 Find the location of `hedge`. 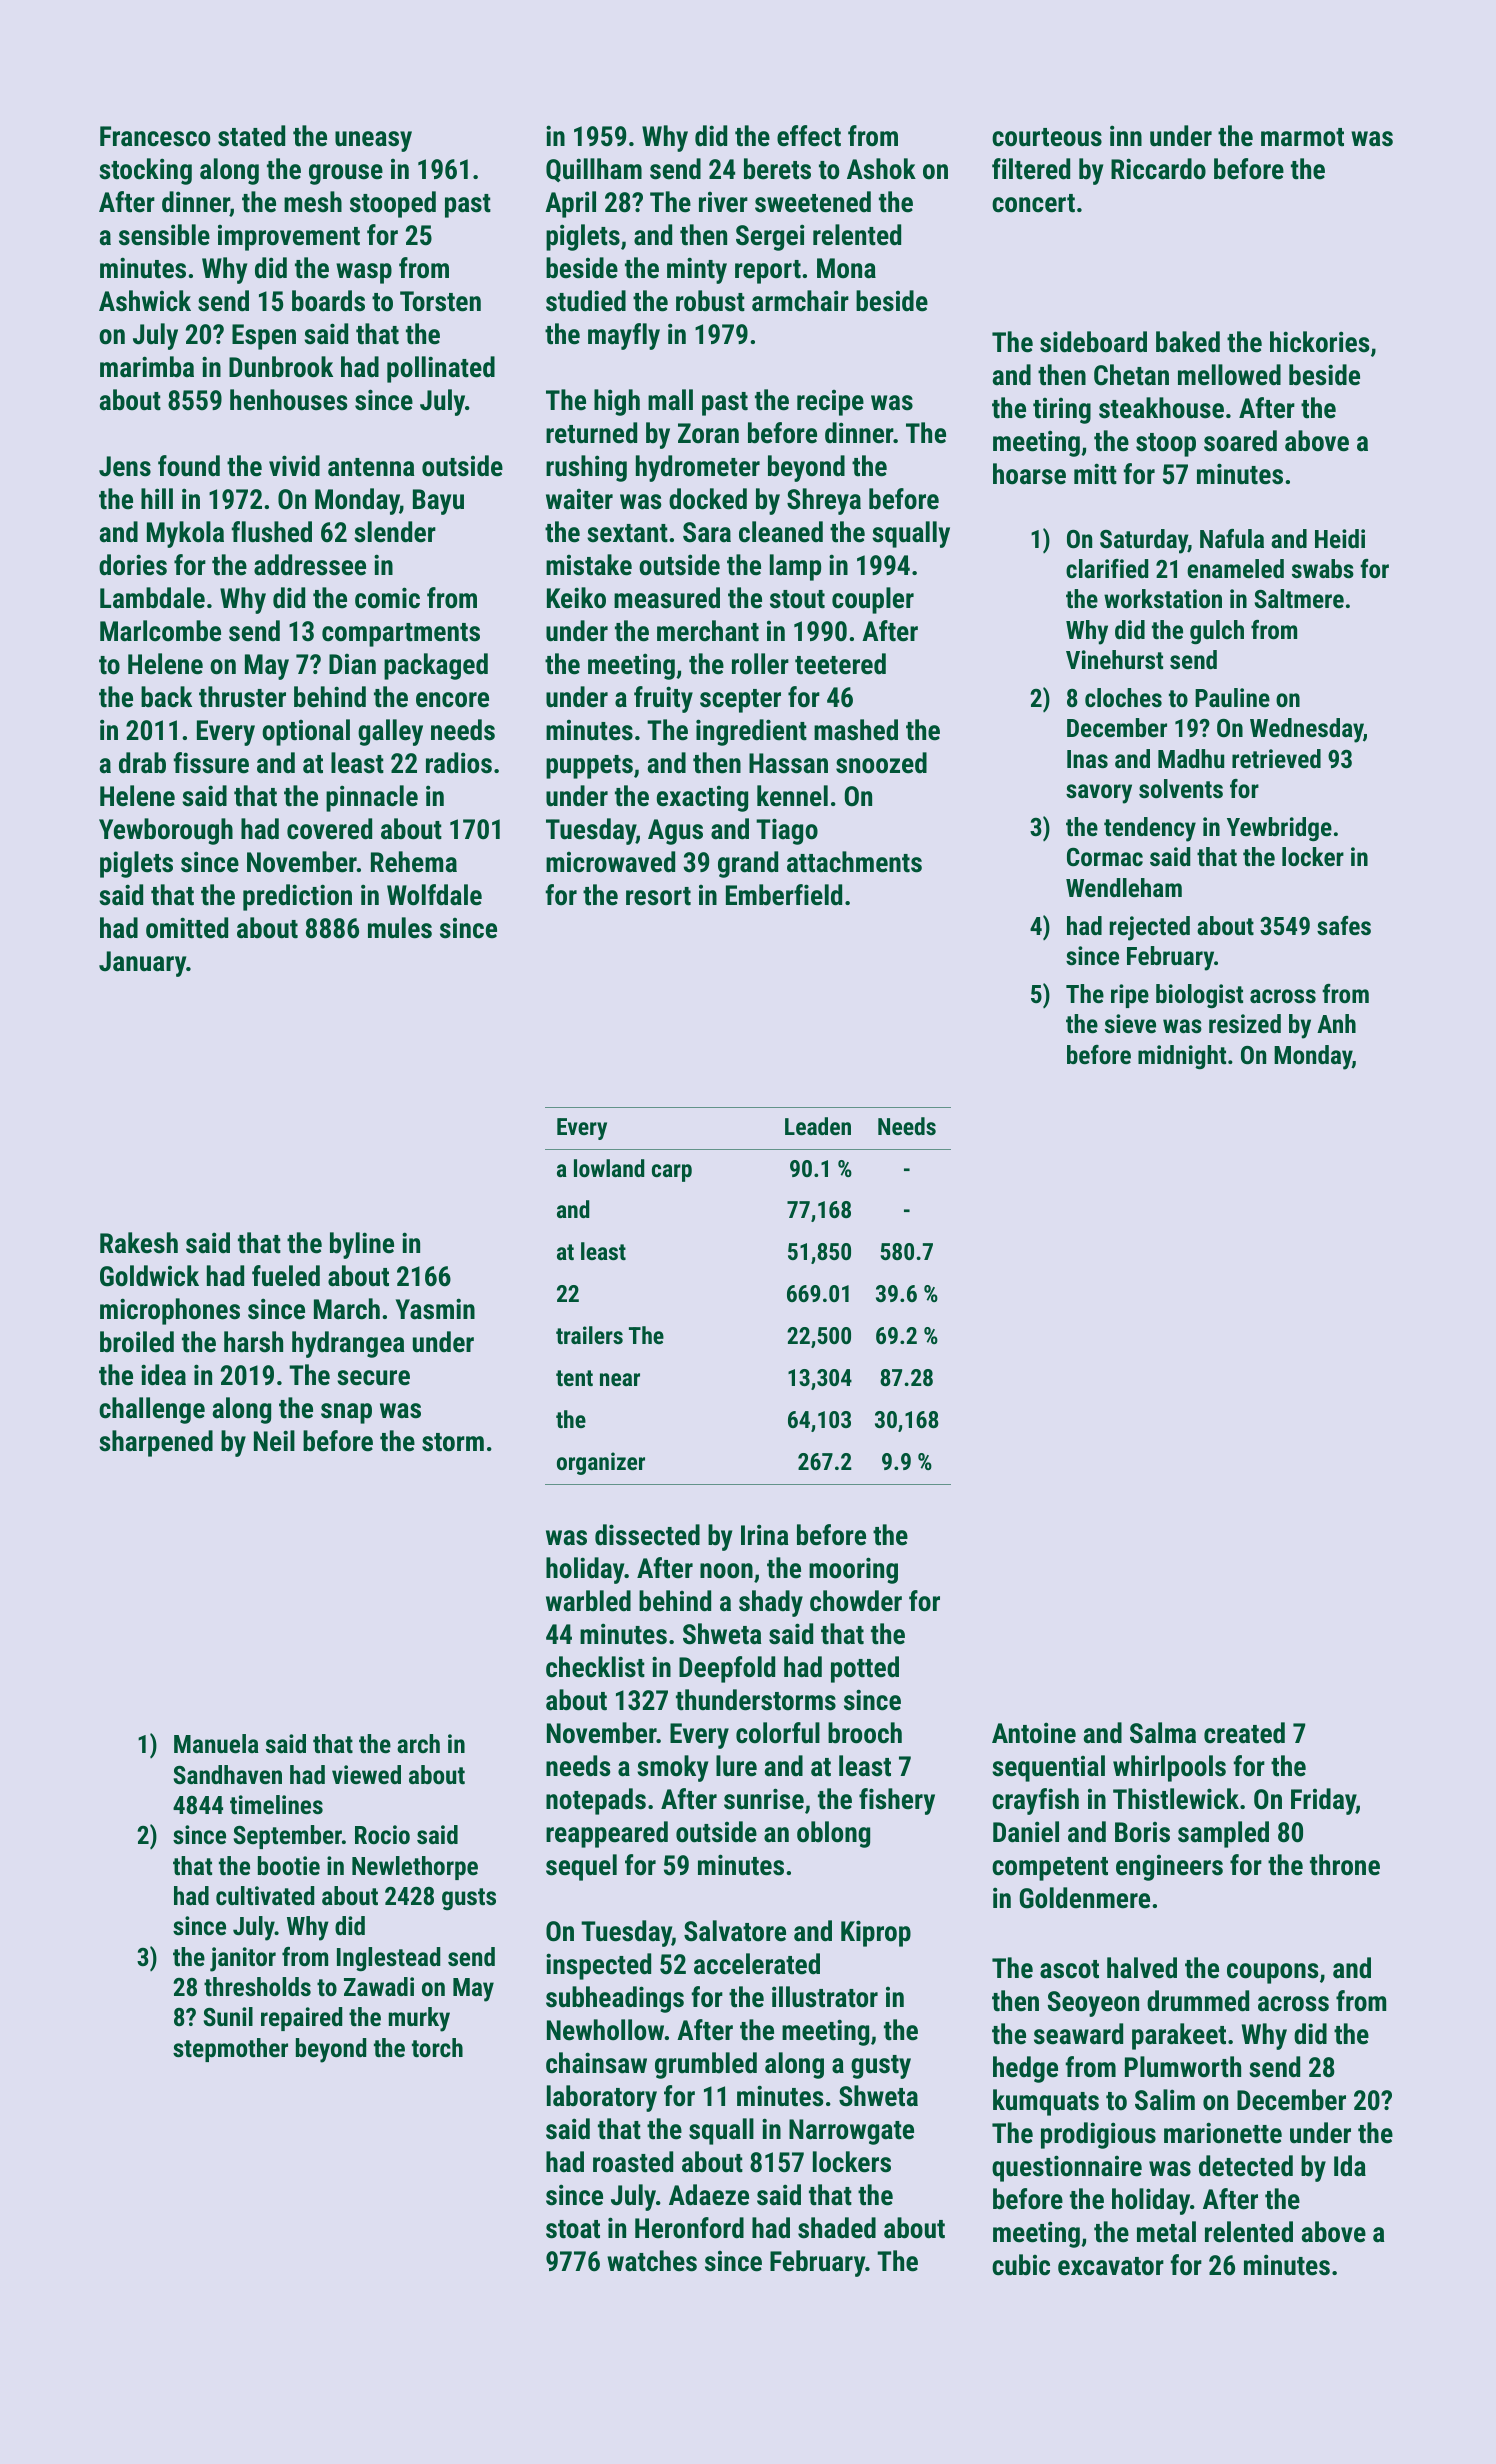

hedge is located at coordinates (1025, 2069).
